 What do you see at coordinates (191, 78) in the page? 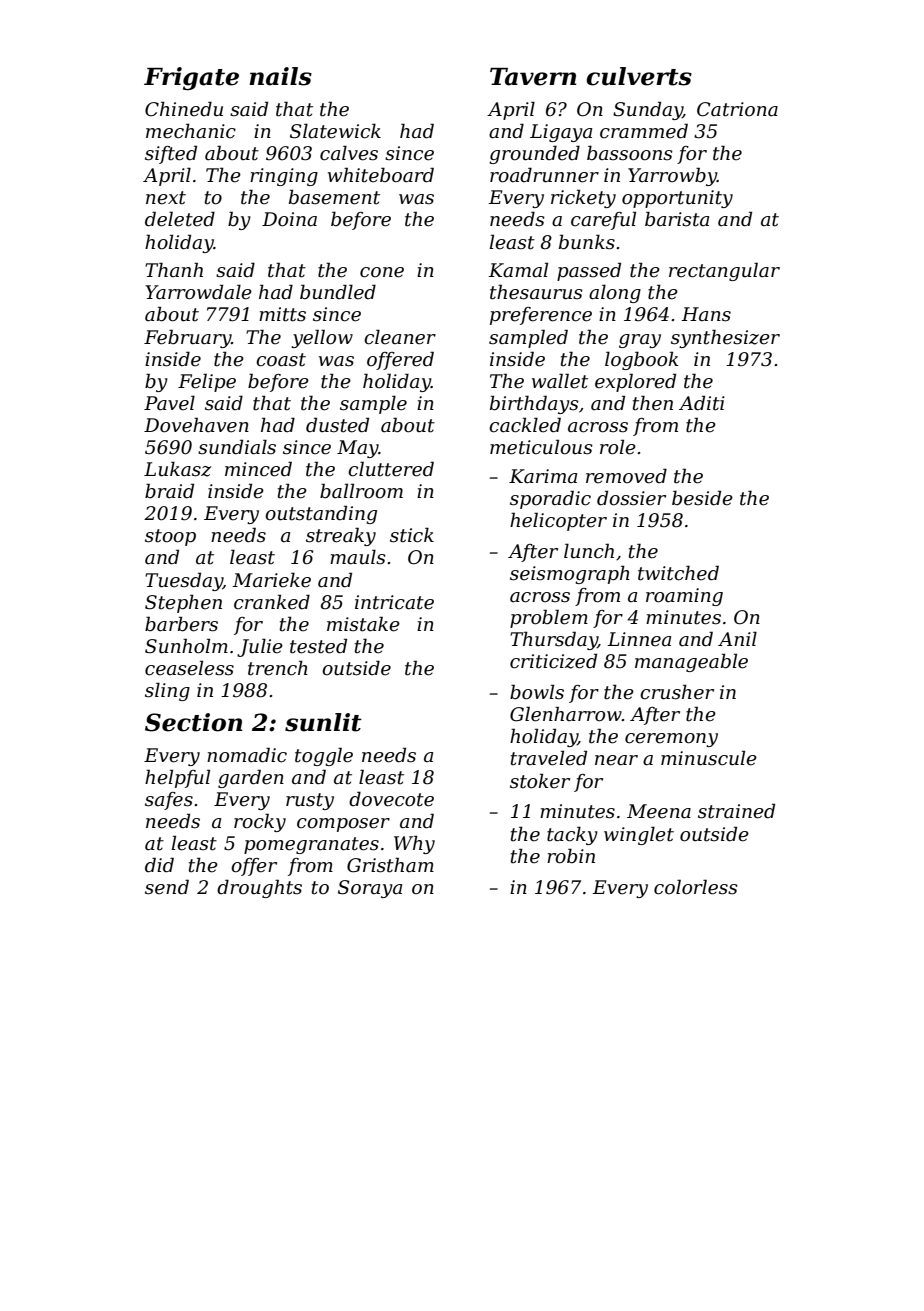
I see `Frigate` at bounding box center [191, 78].
